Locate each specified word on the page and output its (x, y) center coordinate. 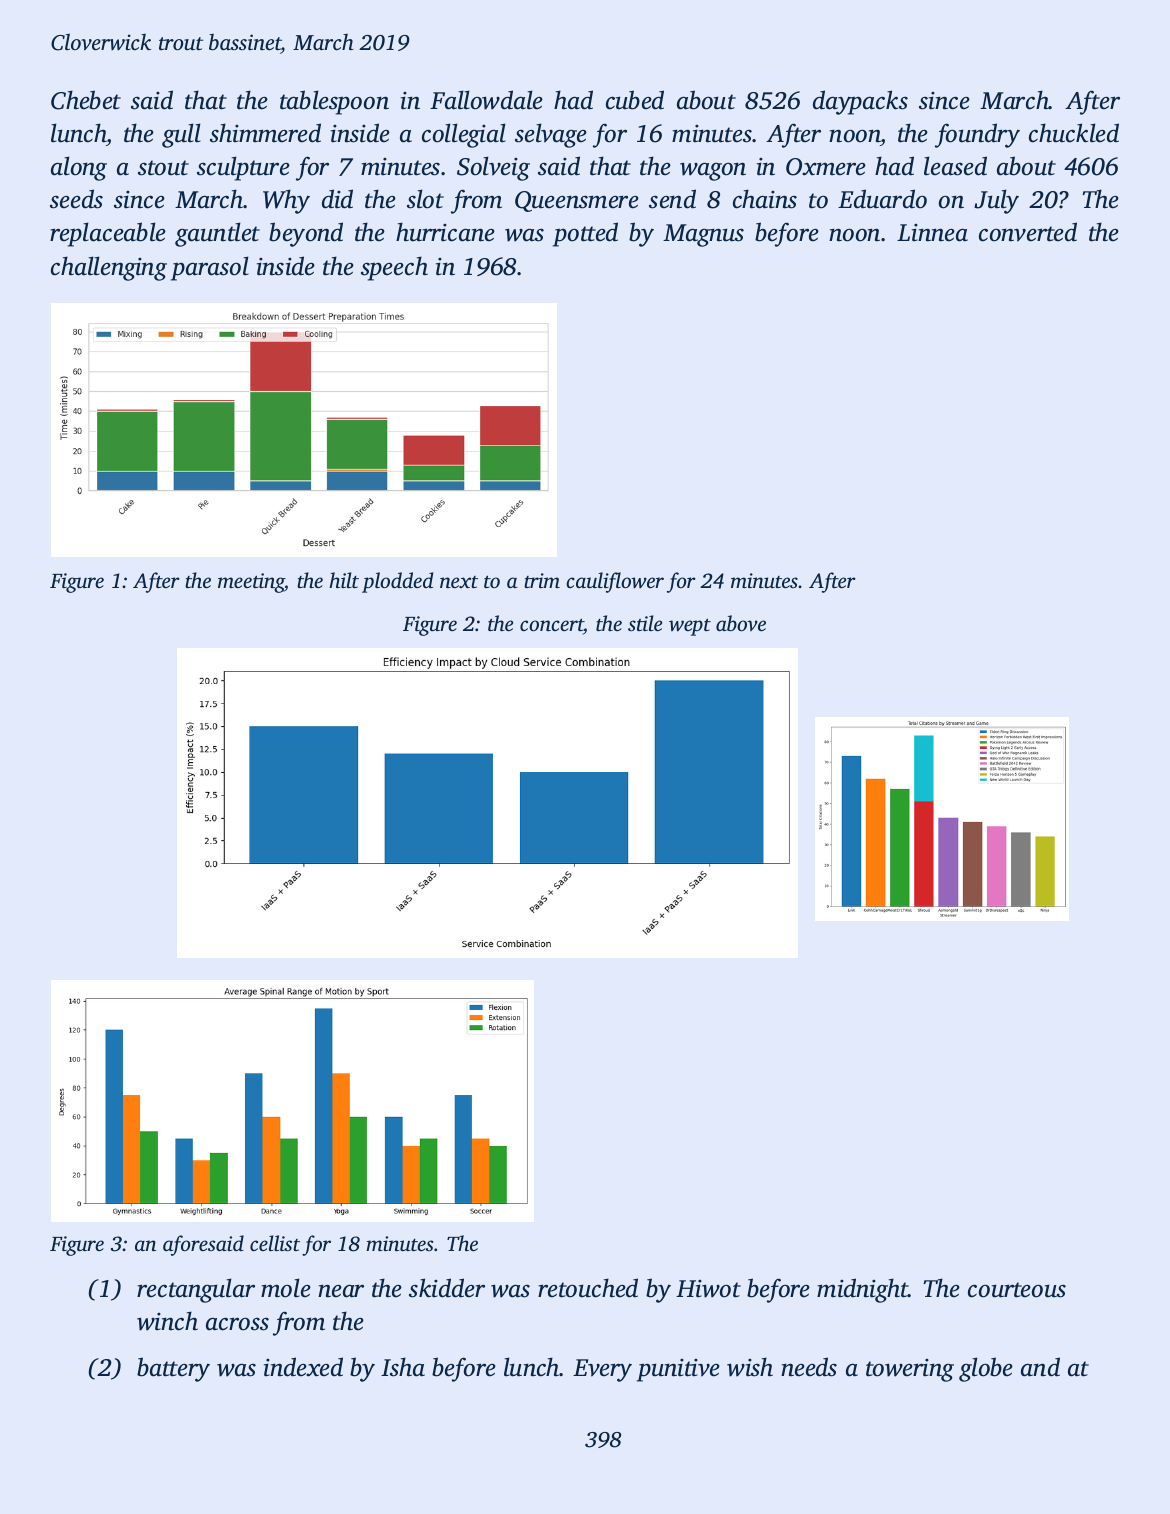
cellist (275, 1243)
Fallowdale (486, 100)
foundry (977, 135)
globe (986, 1369)
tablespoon (334, 102)
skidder (447, 1288)
